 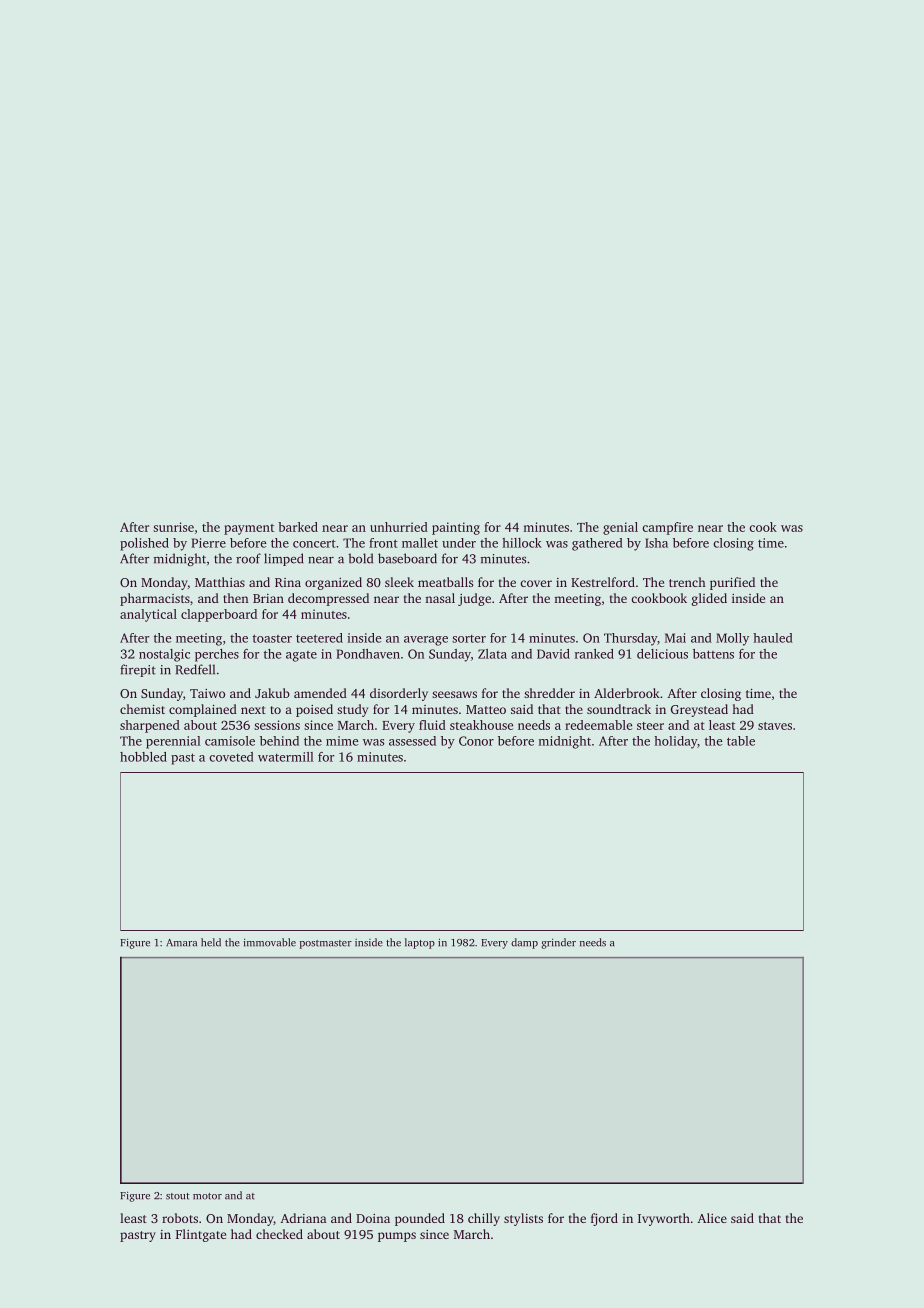 What do you see at coordinates (143, 757) in the image?
I see `hobbled` at bounding box center [143, 757].
